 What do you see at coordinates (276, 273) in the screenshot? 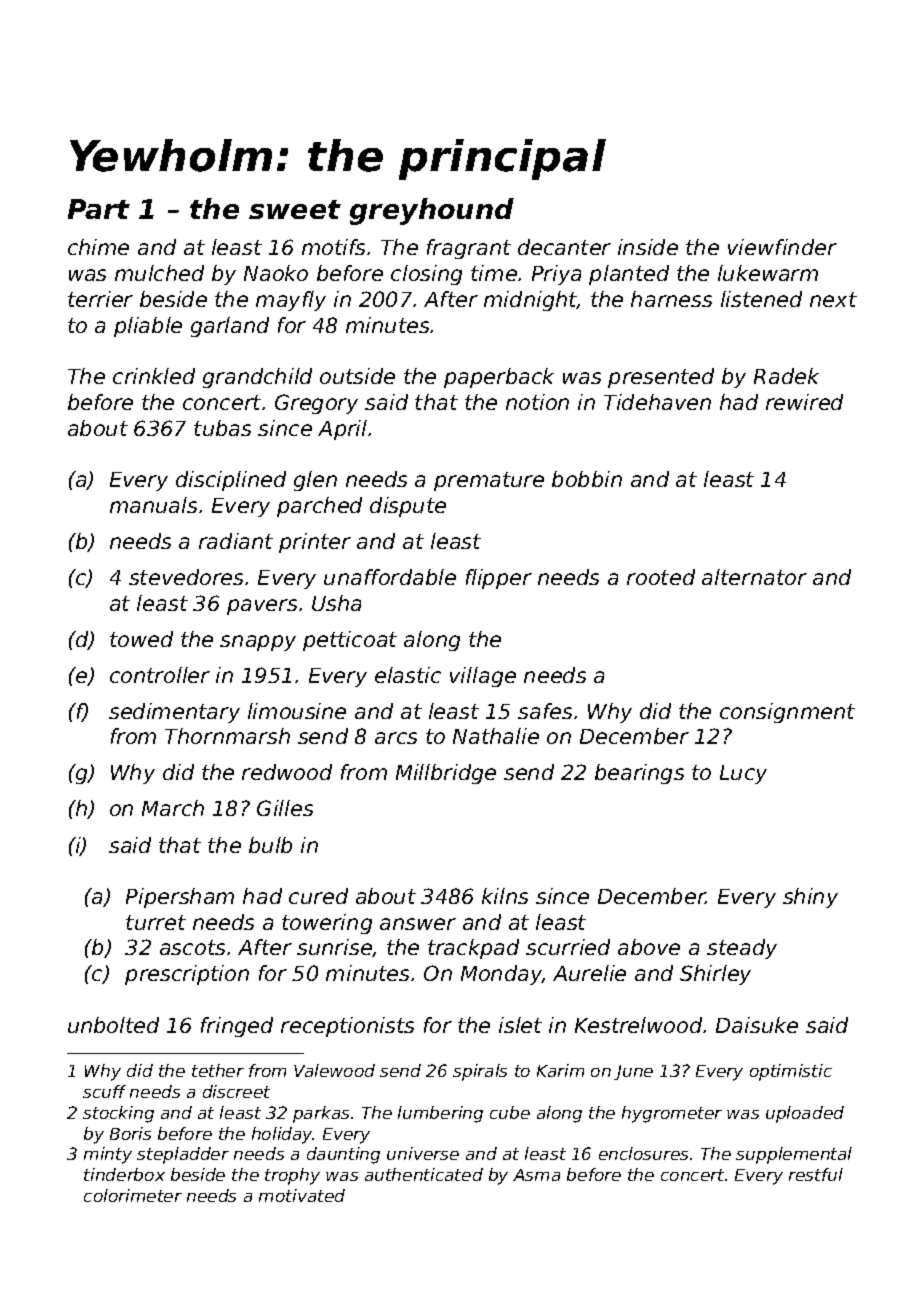
I see `Naoko` at bounding box center [276, 273].
